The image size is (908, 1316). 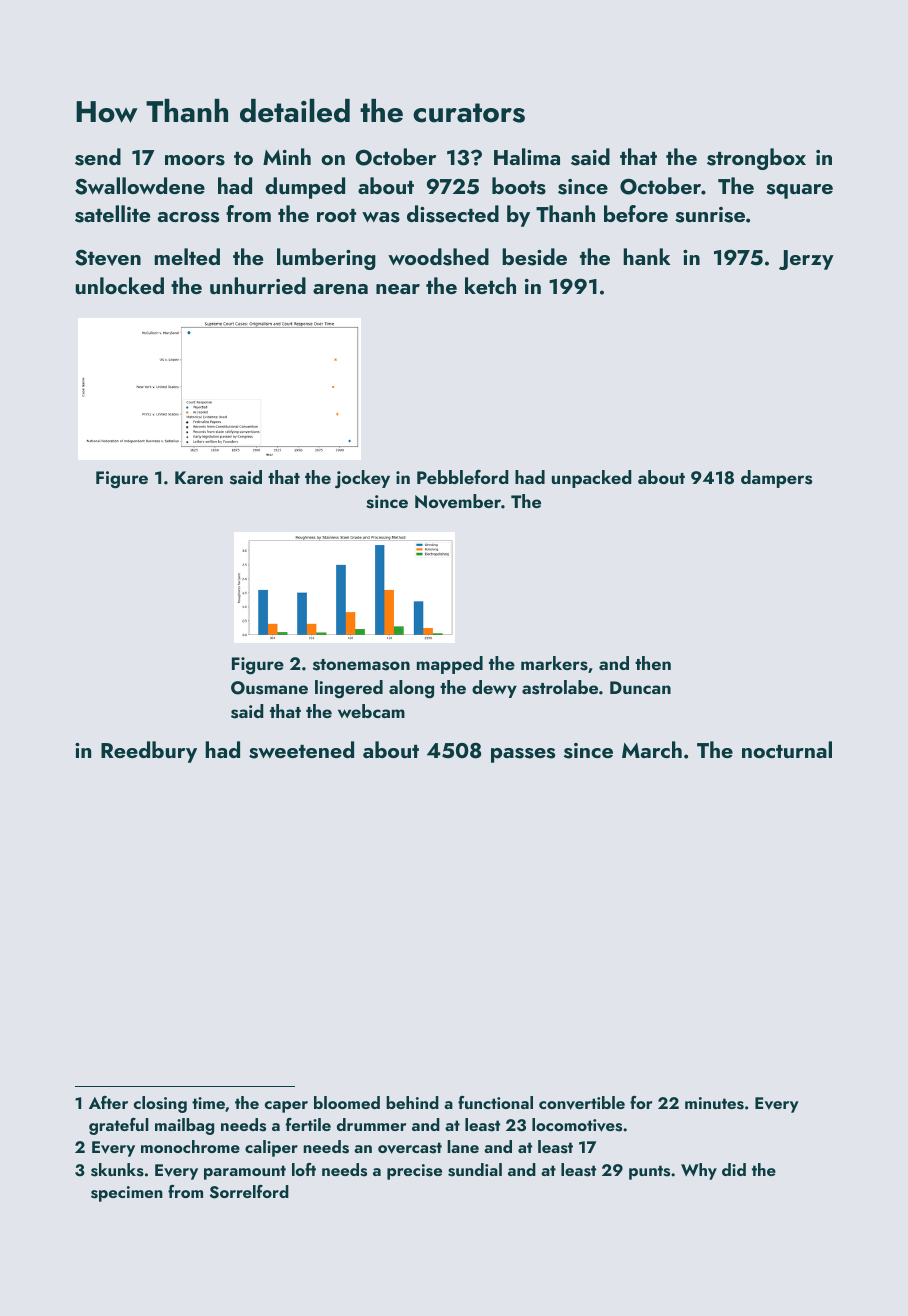 What do you see at coordinates (287, 156) in the image?
I see `Minh` at bounding box center [287, 156].
